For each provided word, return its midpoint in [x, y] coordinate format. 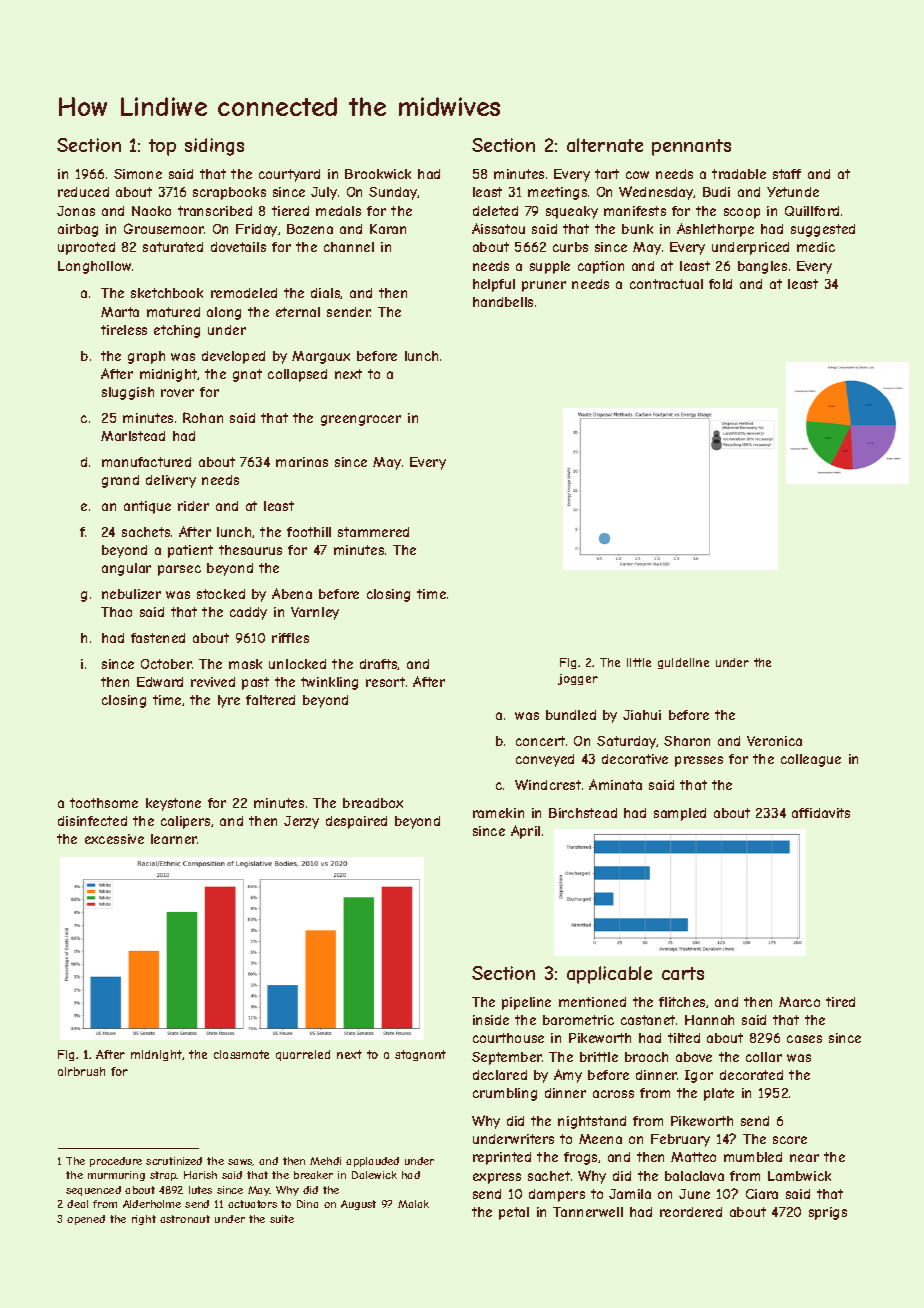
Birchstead [583, 813]
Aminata [615, 784]
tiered [290, 211]
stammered [373, 532]
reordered [691, 1212]
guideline [683, 663]
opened [86, 1220]
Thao [116, 612]
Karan [388, 229]
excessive [114, 839]
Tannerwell [588, 1212]
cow [637, 175]
